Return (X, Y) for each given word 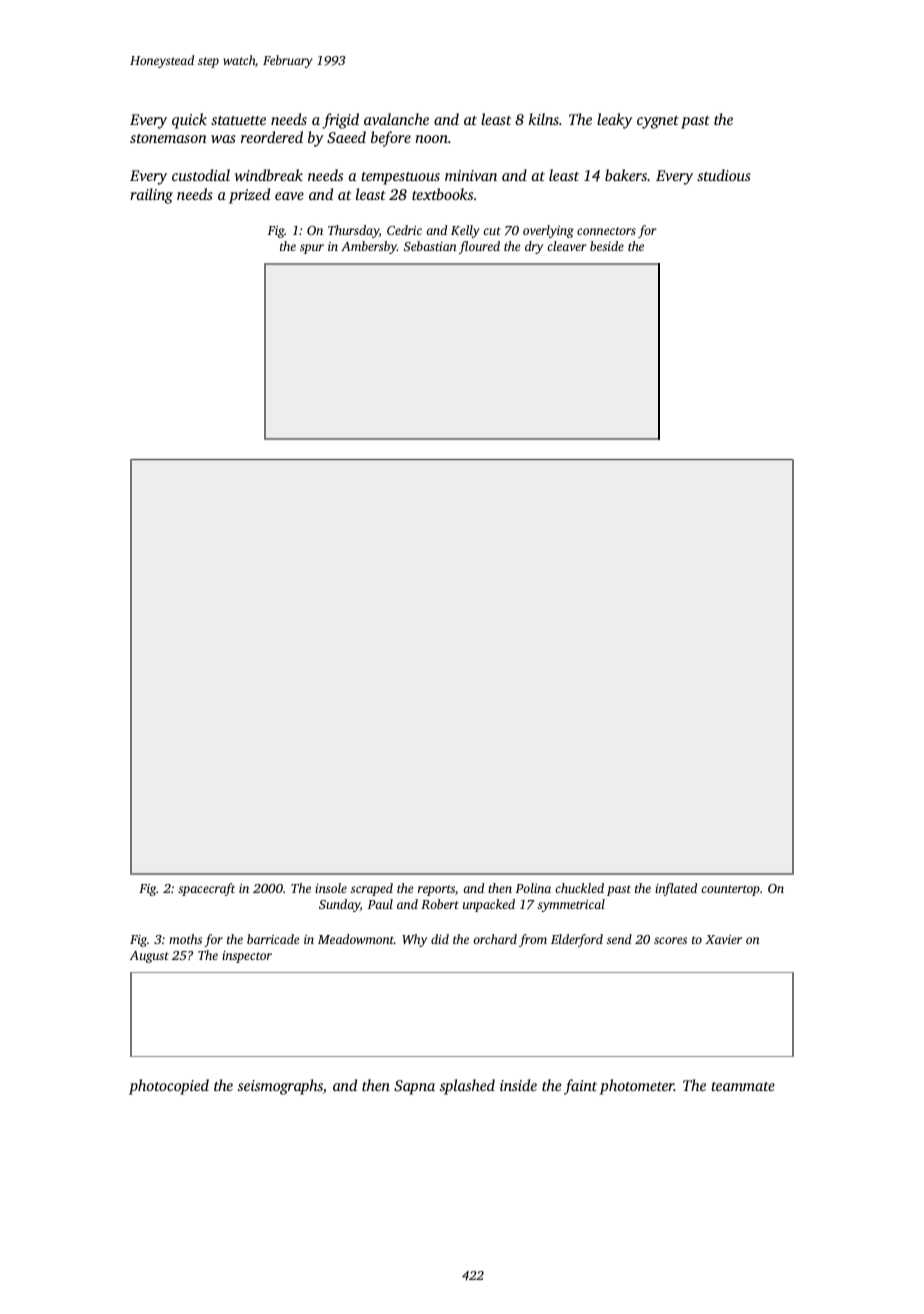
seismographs (280, 1087)
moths (185, 939)
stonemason (168, 138)
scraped (372, 889)
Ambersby (369, 247)
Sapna (414, 1087)
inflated (676, 889)
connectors (606, 231)
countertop (730, 890)
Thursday (353, 231)
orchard (495, 939)
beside (607, 246)
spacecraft (206, 889)
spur (312, 249)
